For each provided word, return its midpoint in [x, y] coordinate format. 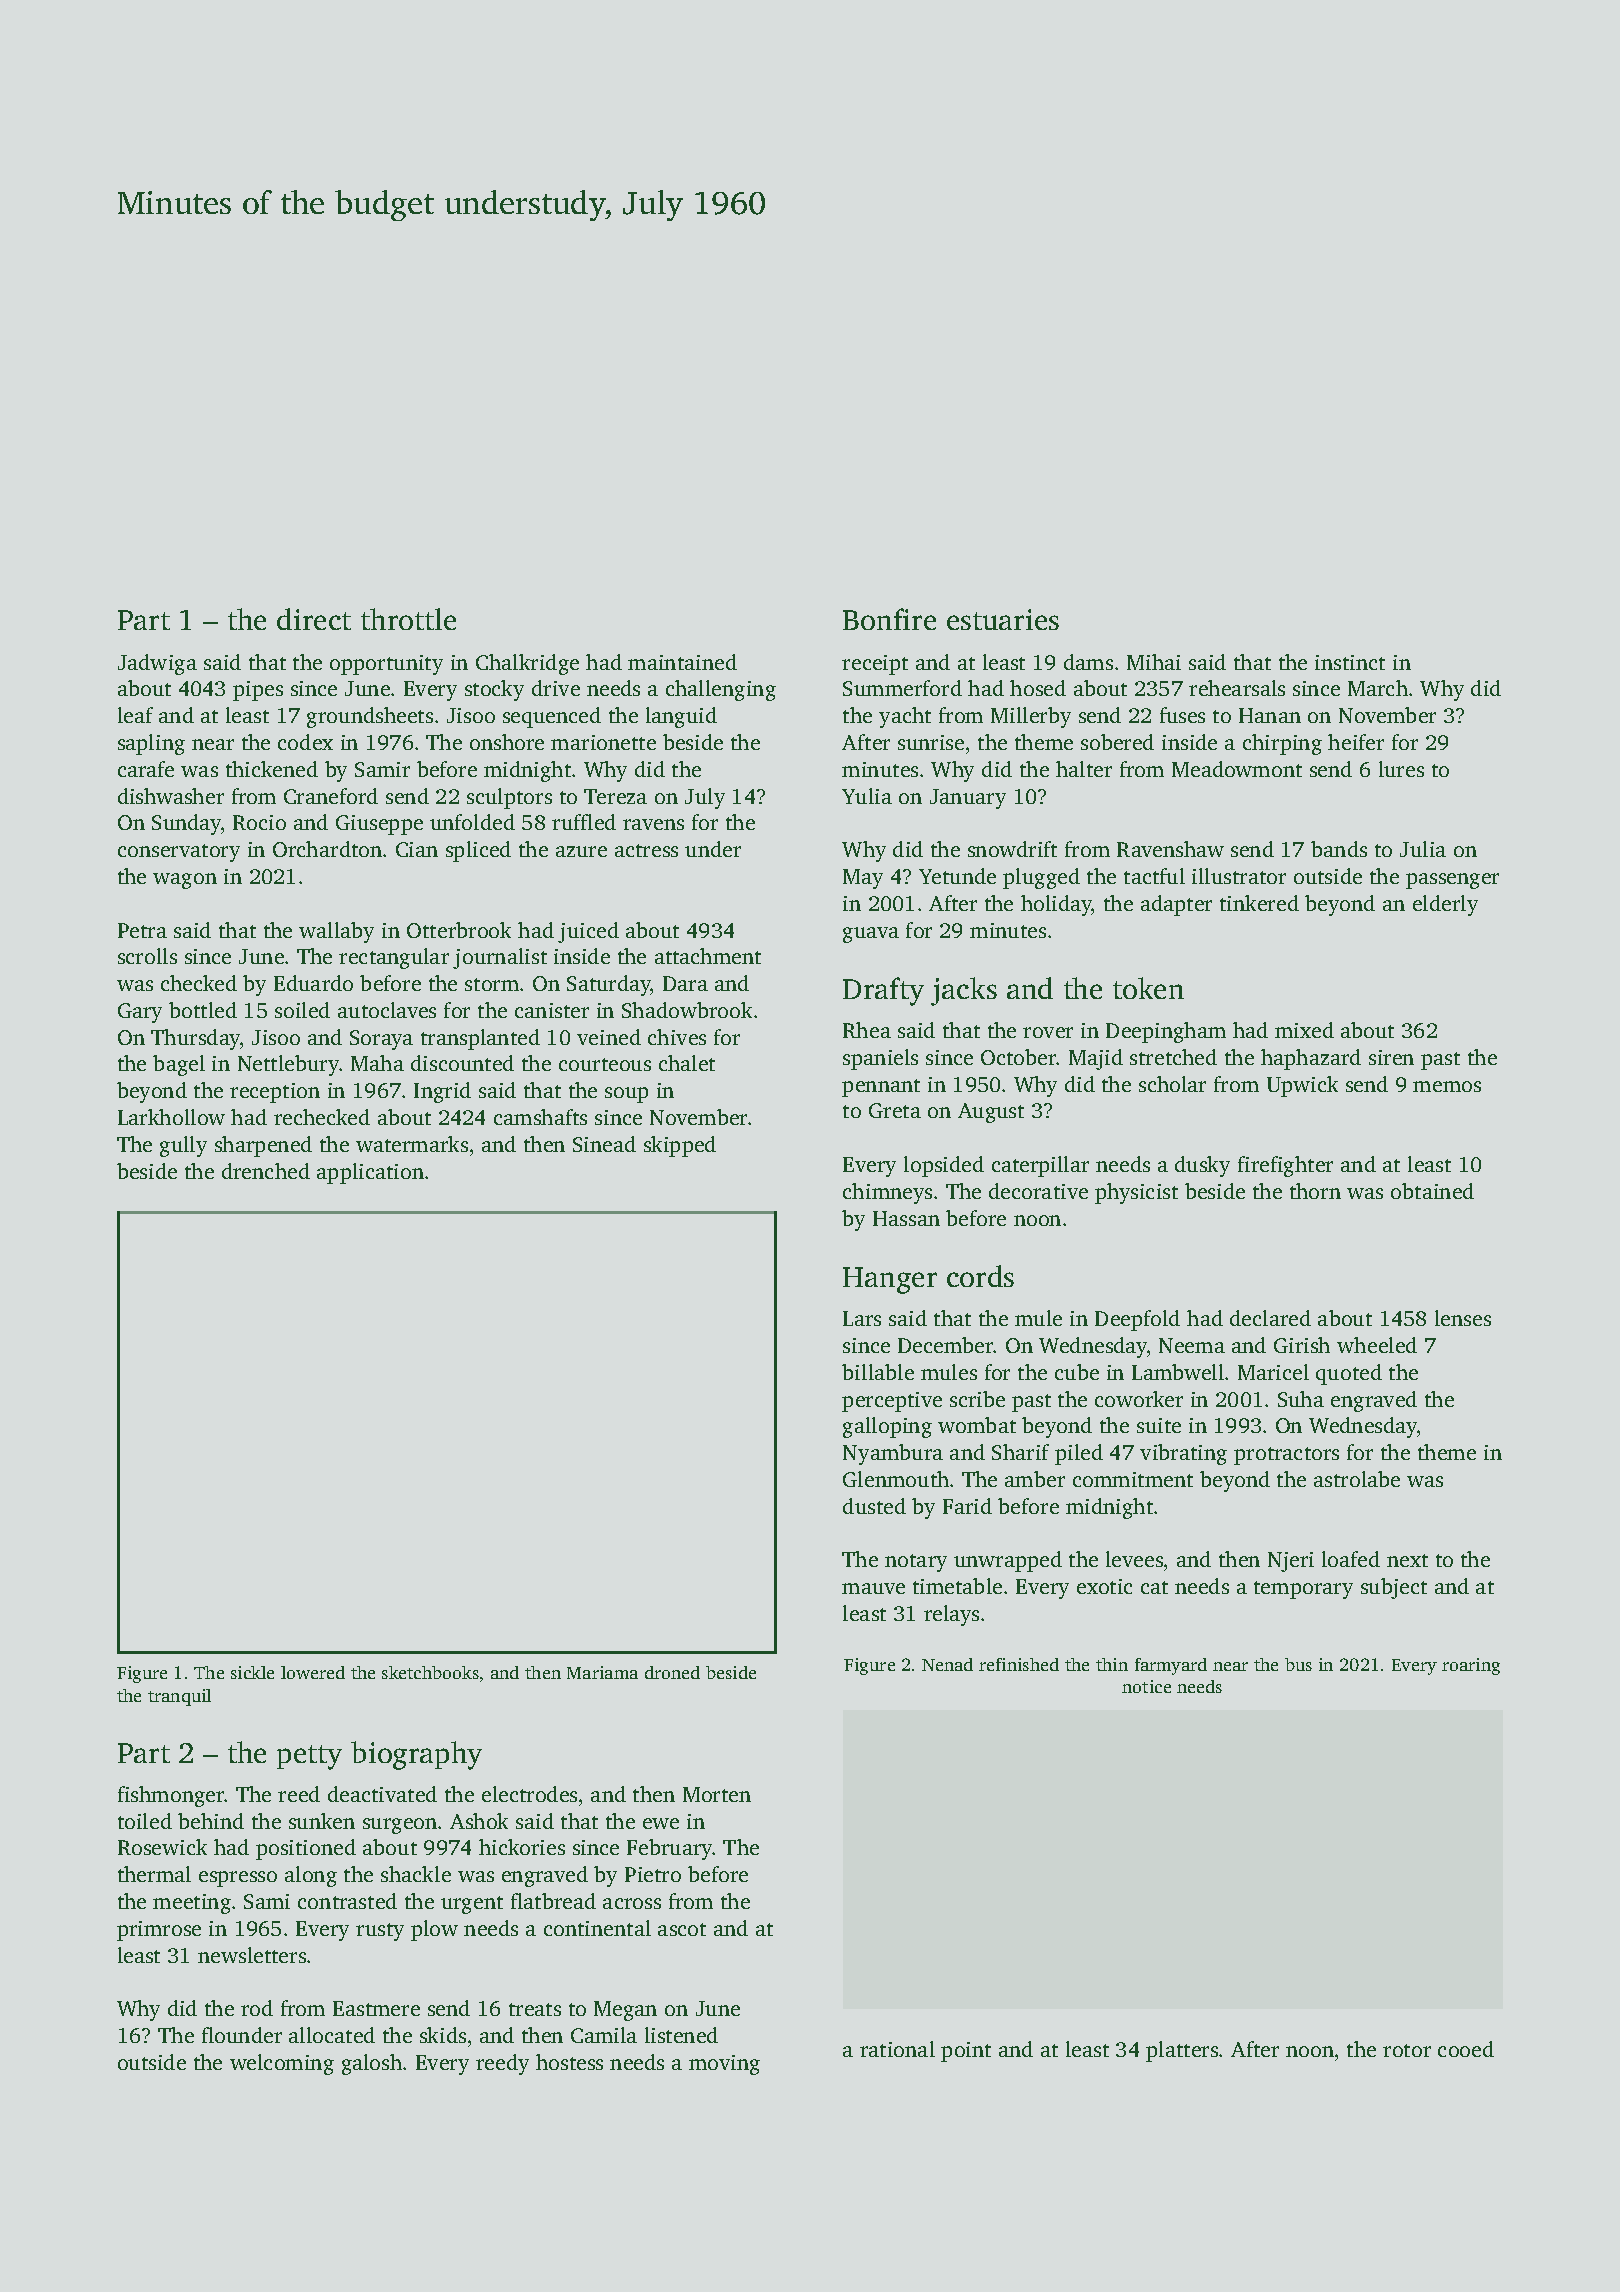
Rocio [259, 822]
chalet [687, 1063]
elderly [1445, 905]
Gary [140, 1013]
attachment [708, 956]
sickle [252, 1672]
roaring [1471, 1666]
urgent [472, 1905]
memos [1447, 1086]
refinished [1019, 1664]
